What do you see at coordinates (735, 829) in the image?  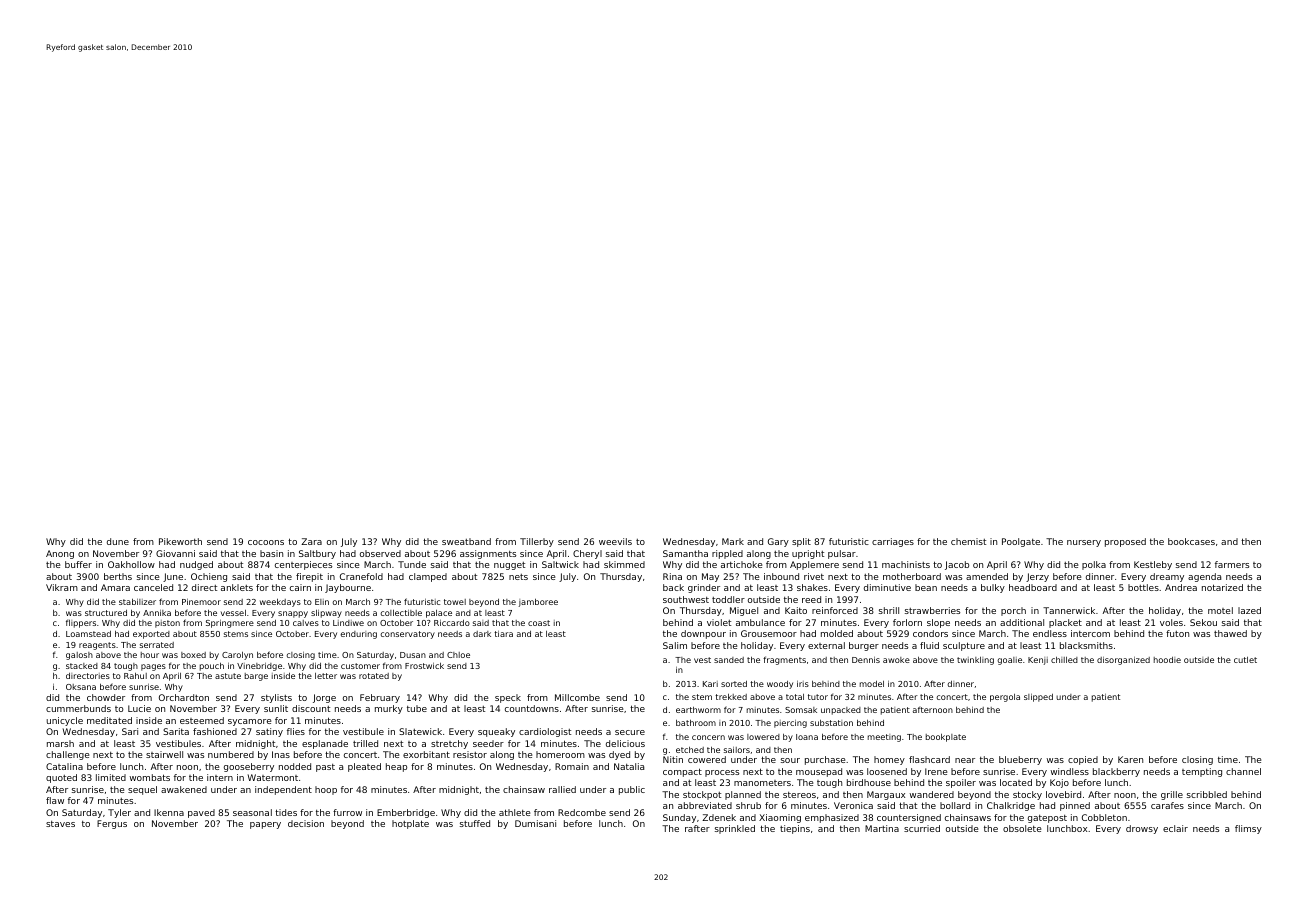 I see `sprinkled` at bounding box center [735, 829].
